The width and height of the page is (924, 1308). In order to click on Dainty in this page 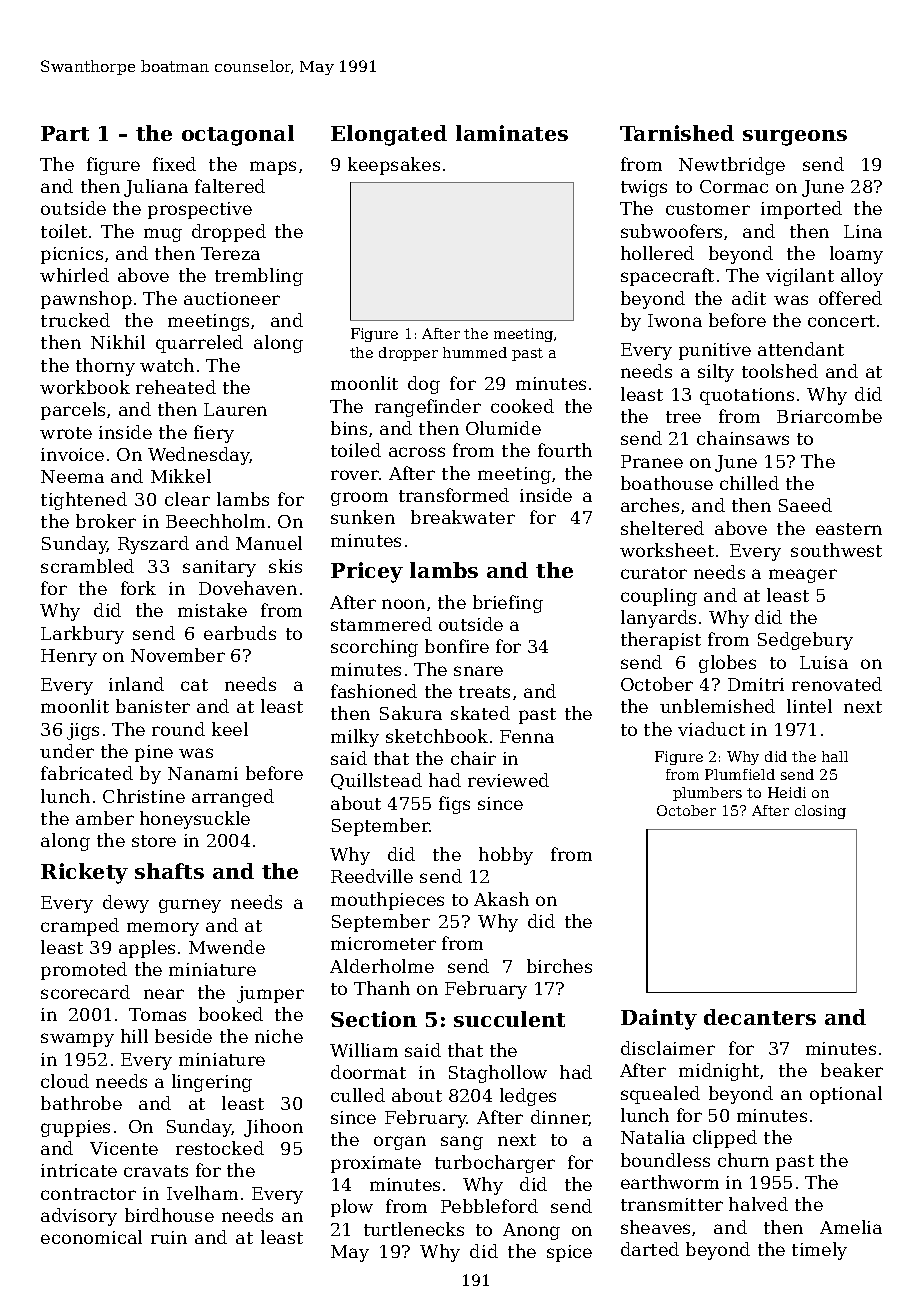, I will do `click(659, 1019)`.
